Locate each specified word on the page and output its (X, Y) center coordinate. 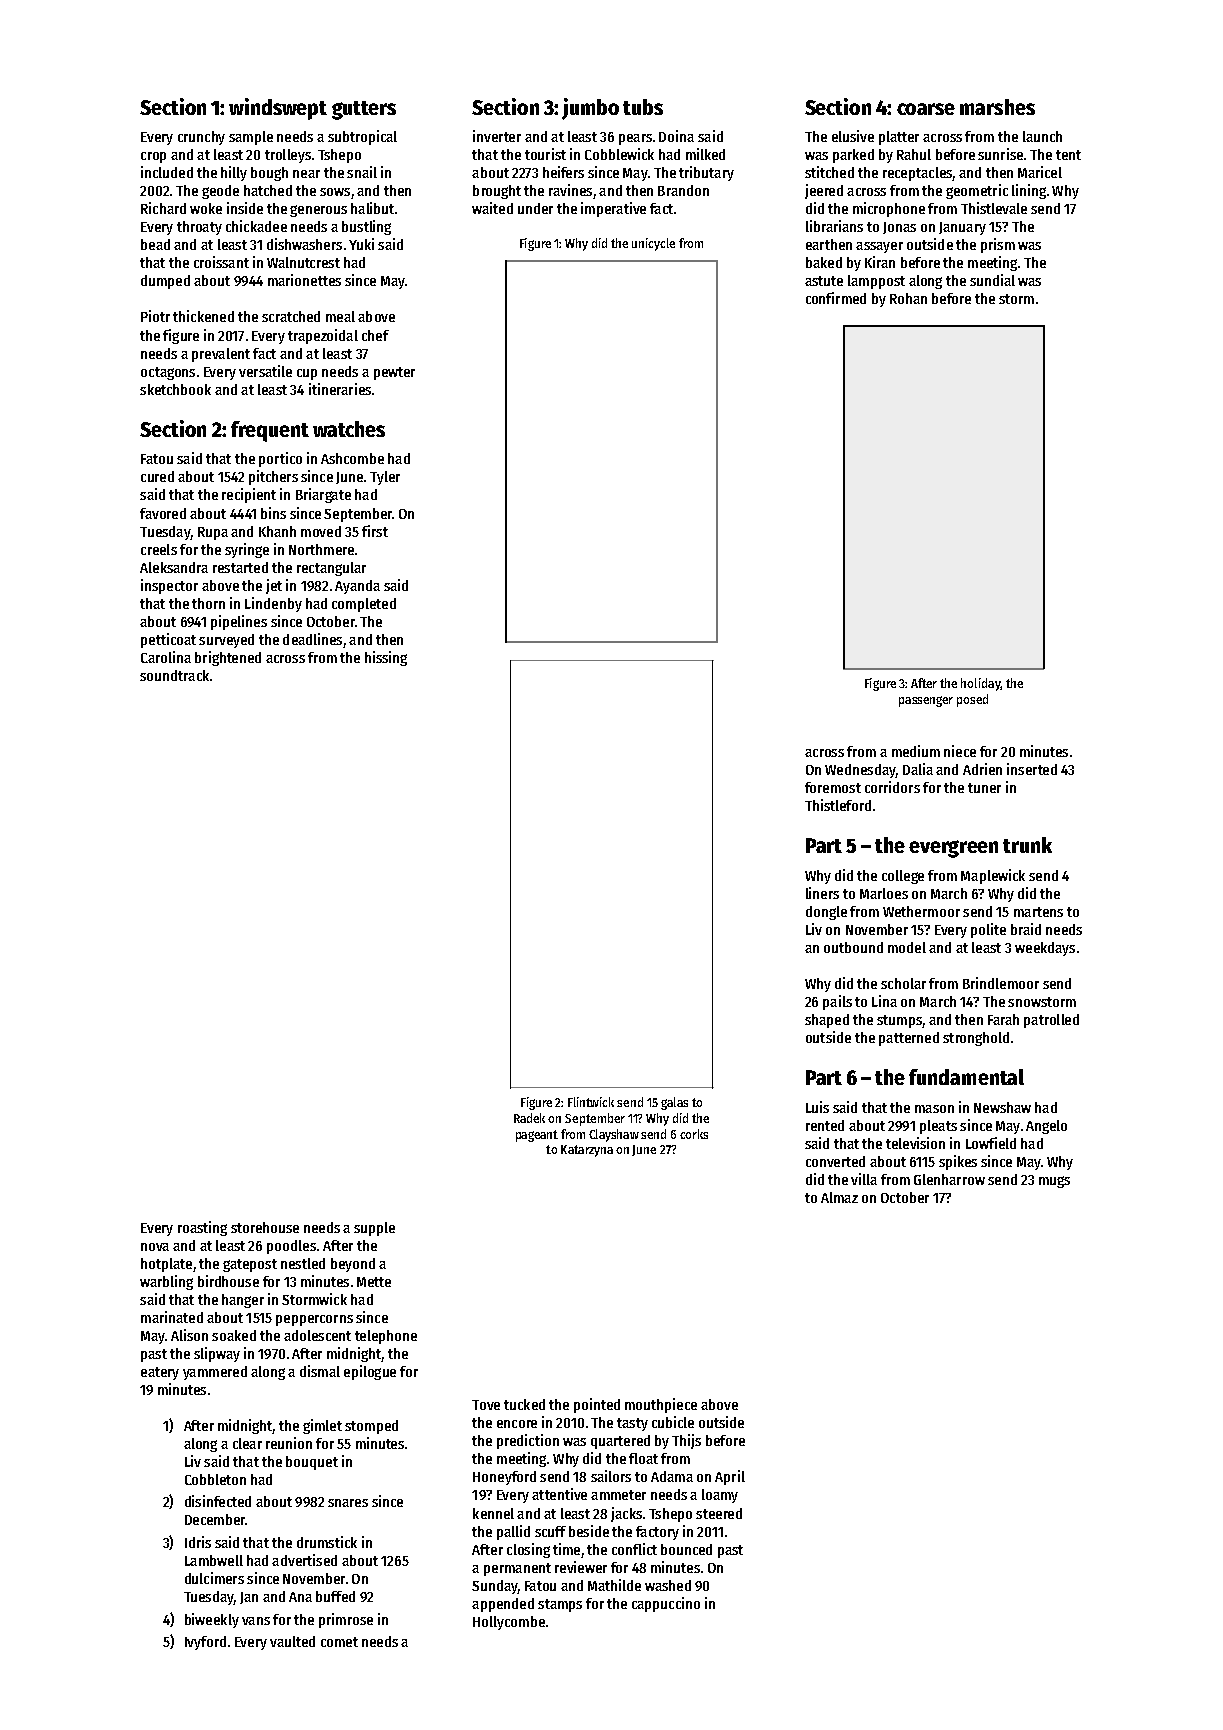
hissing (386, 658)
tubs (643, 107)
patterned (909, 1039)
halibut (372, 208)
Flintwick (591, 1102)
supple (374, 1229)
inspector (169, 586)
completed (364, 605)
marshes (997, 107)
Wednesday (860, 771)
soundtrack (174, 675)
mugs (1054, 1182)
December (215, 1519)
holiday (981, 684)
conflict (634, 1549)
